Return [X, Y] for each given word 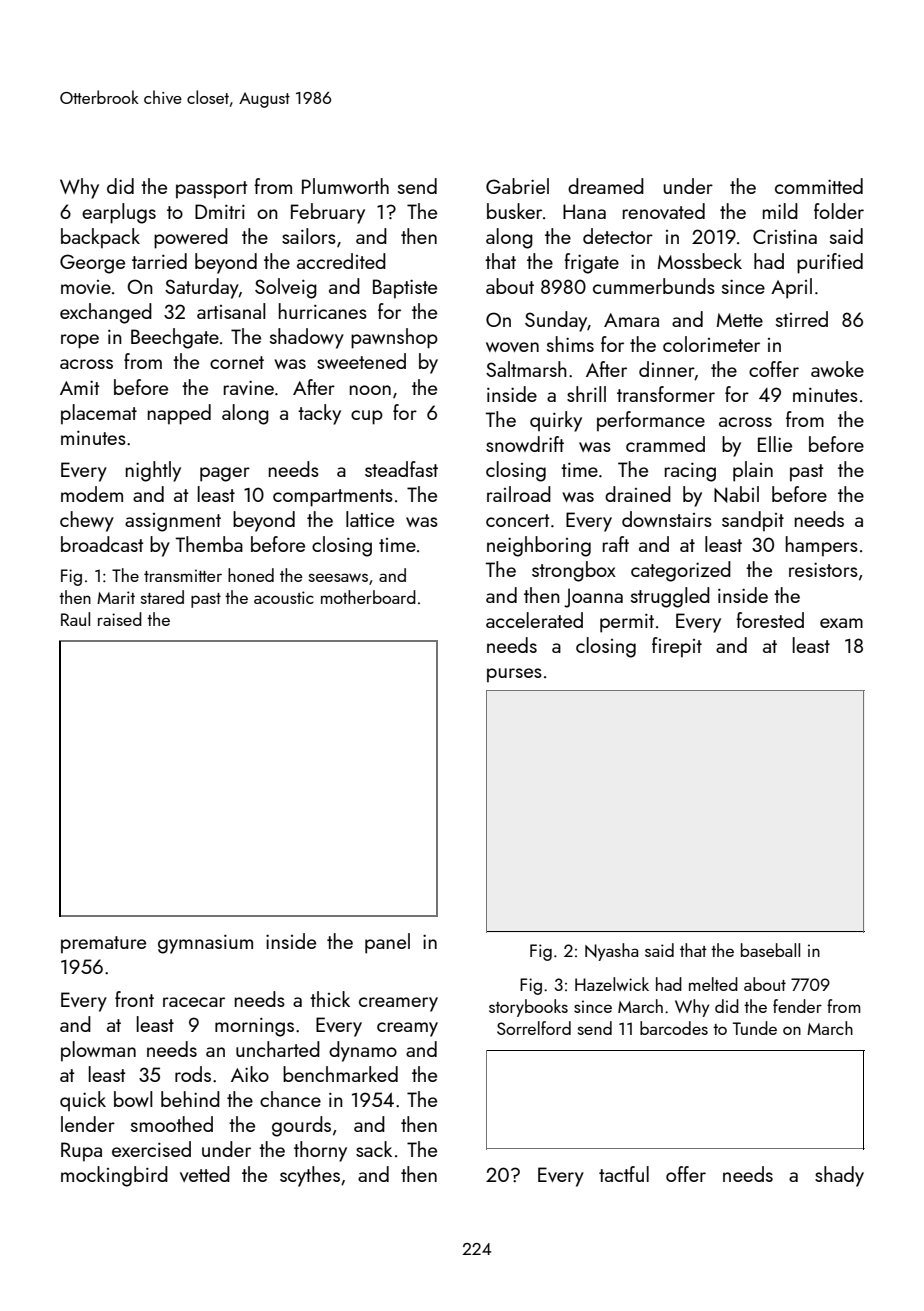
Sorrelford [534, 1028]
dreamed [606, 186]
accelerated [534, 620]
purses [514, 675]
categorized [681, 571]
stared [162, 597]
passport [211, 190]
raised [120, 619]
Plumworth [345, 186]
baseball [770, 950]
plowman [98, 1051]
